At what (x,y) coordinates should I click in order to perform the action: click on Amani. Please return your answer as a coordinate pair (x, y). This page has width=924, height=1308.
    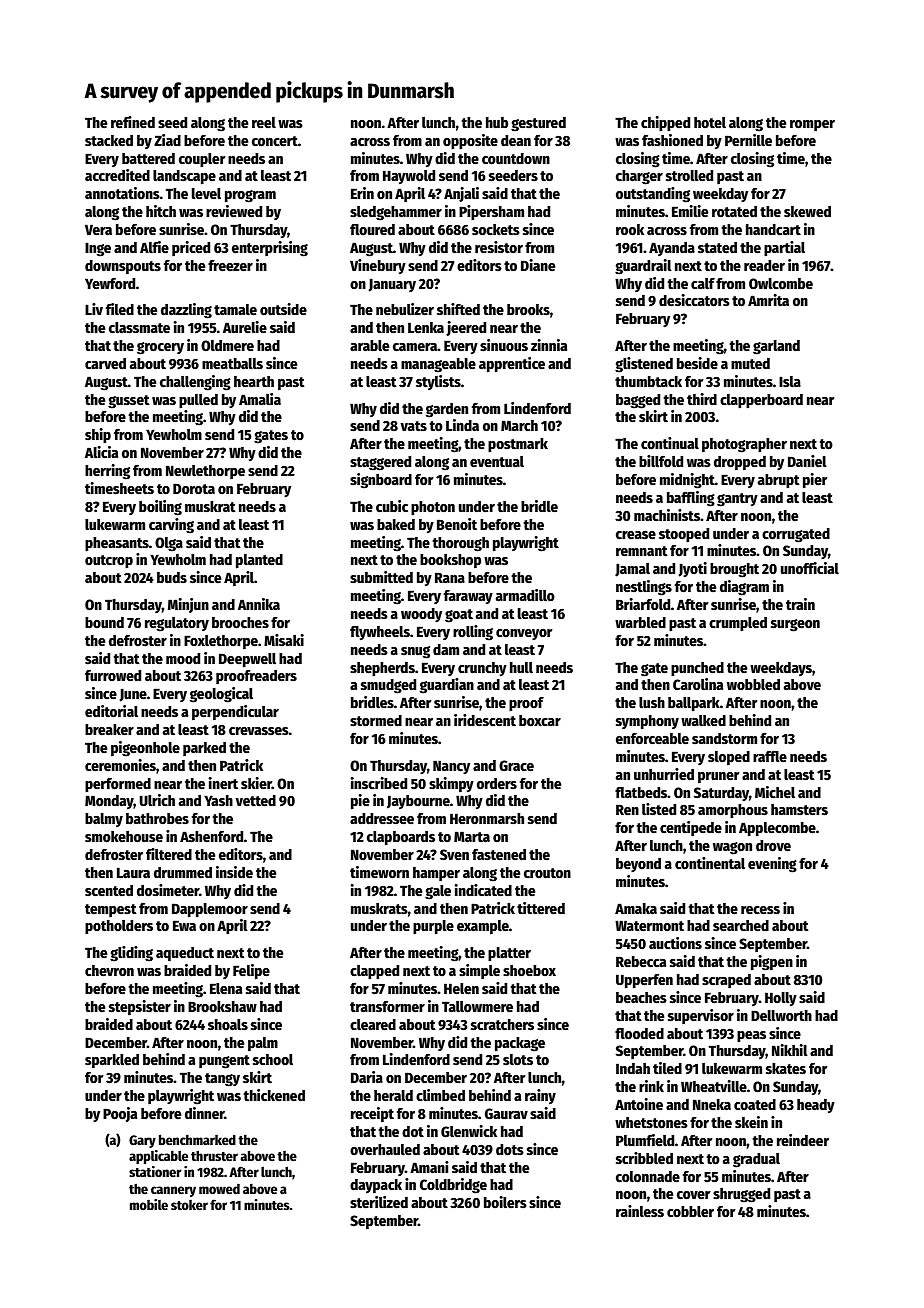
    Looking at the image, I should click on (429, 1167).
